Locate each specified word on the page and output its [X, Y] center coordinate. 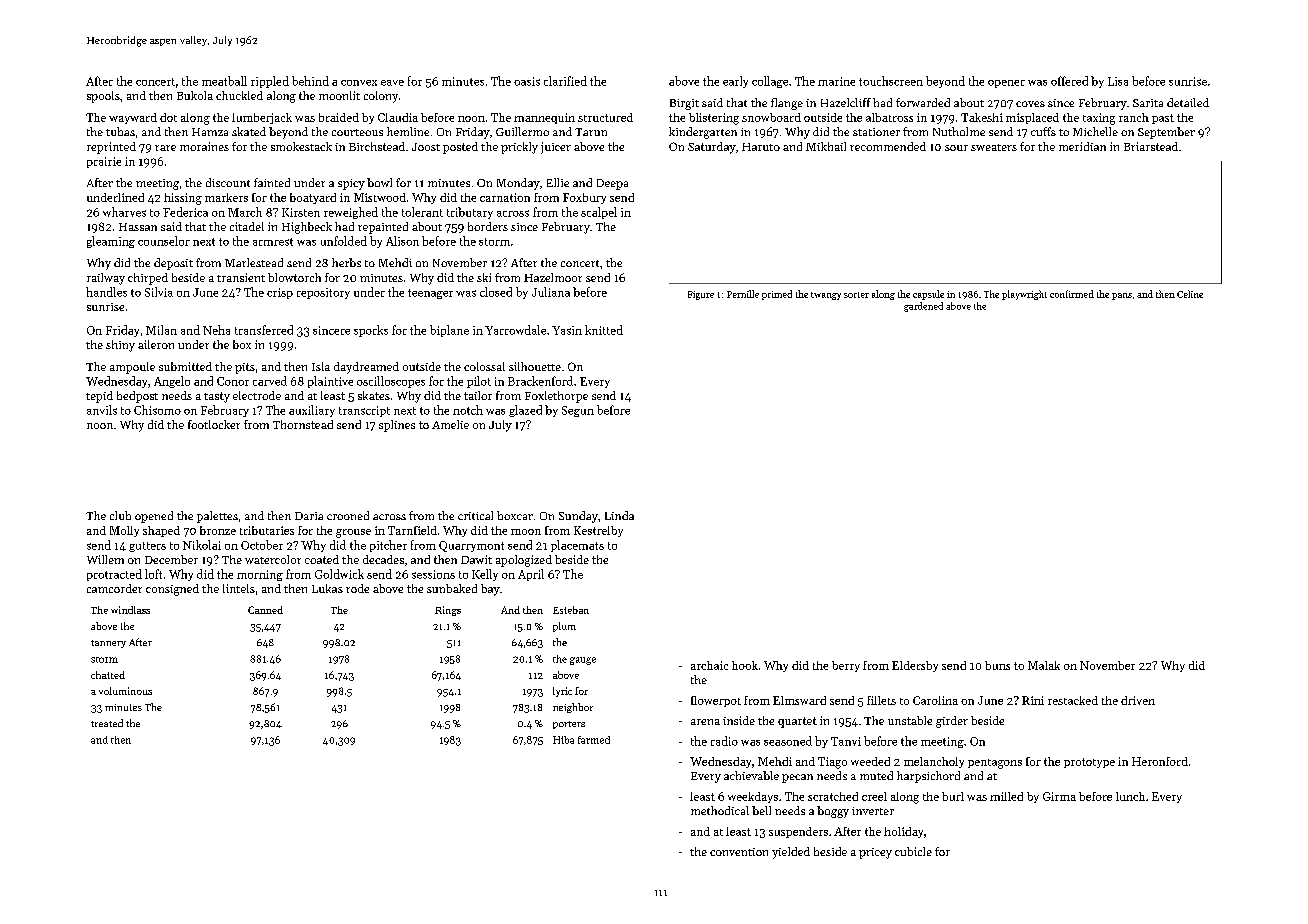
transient [241, 277]
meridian [1082, 146]
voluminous [125, 691]
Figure [701, 295]
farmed [594, 740]
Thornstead [303, 424]
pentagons [995, 764]
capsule [928, 295]
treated [107, 723]
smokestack [301, 146]
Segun [578, 411]
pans [1122, 296]
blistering [714, 119]
